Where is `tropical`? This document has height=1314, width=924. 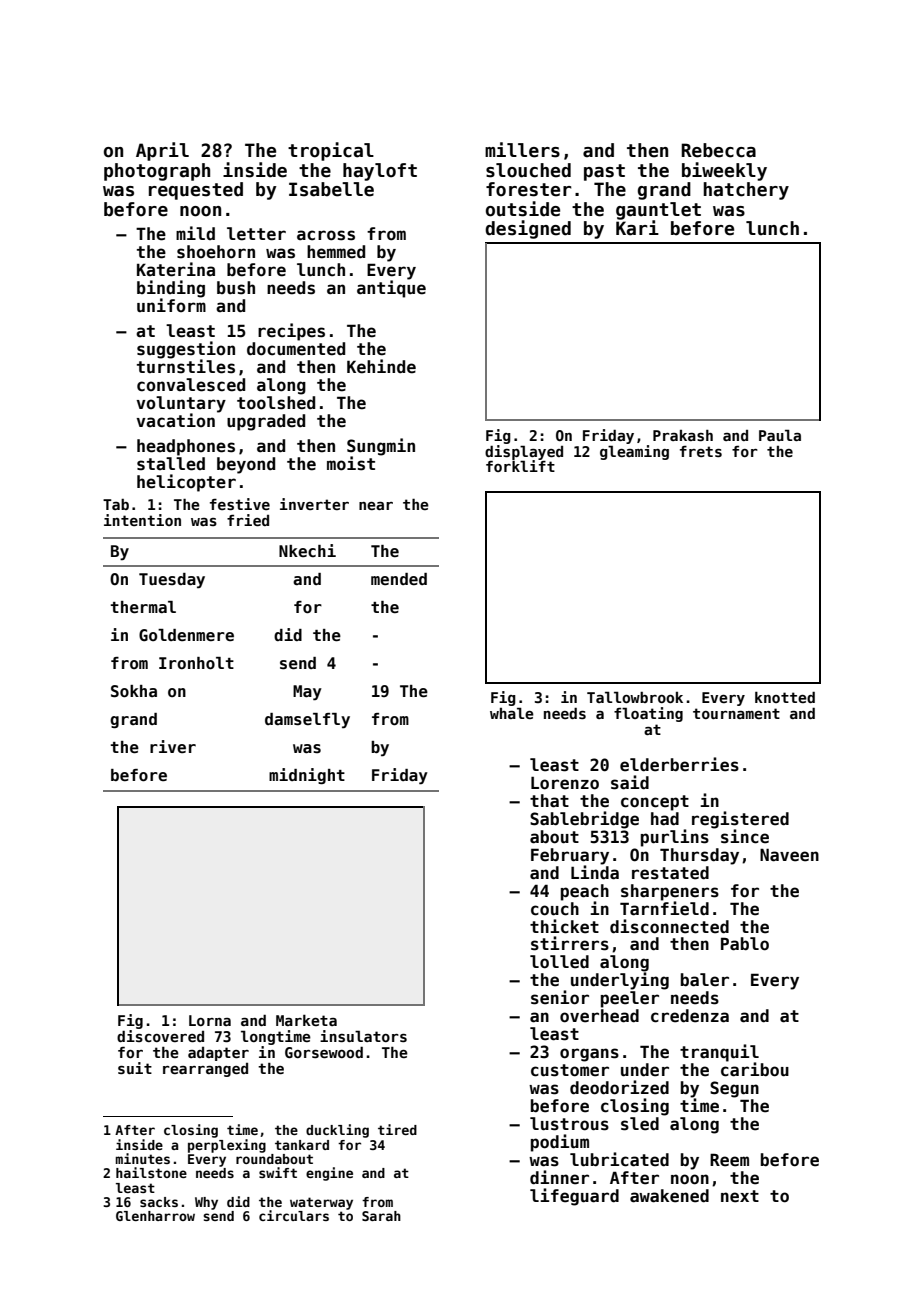
tropical is located at coordinates (331, 151).
